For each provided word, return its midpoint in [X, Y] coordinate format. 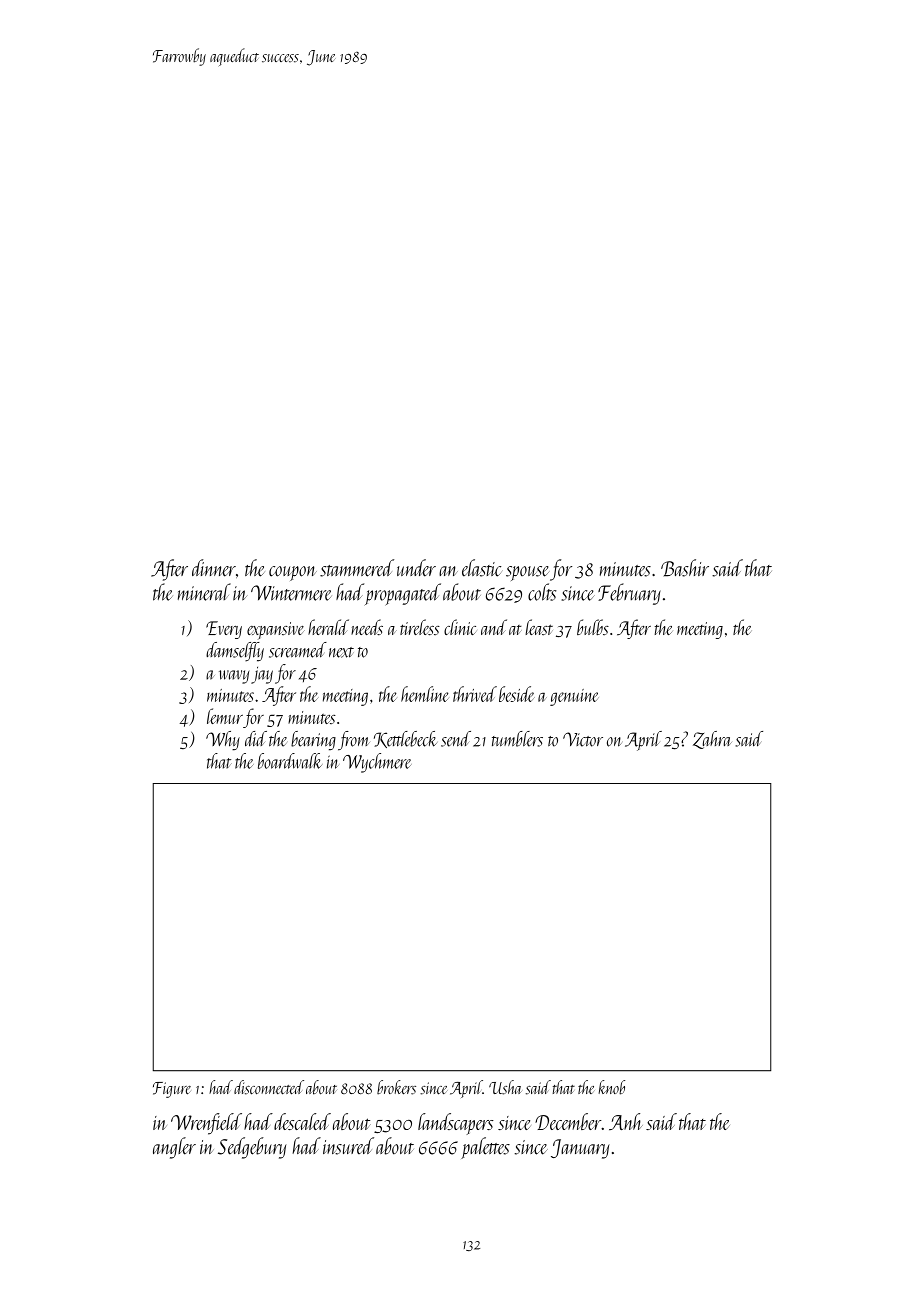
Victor [583, 739]
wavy [234, 677]
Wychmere [377, 763]
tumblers [517, 739]
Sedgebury [252, 1148]
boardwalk [290, 761]
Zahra [712, 740]
